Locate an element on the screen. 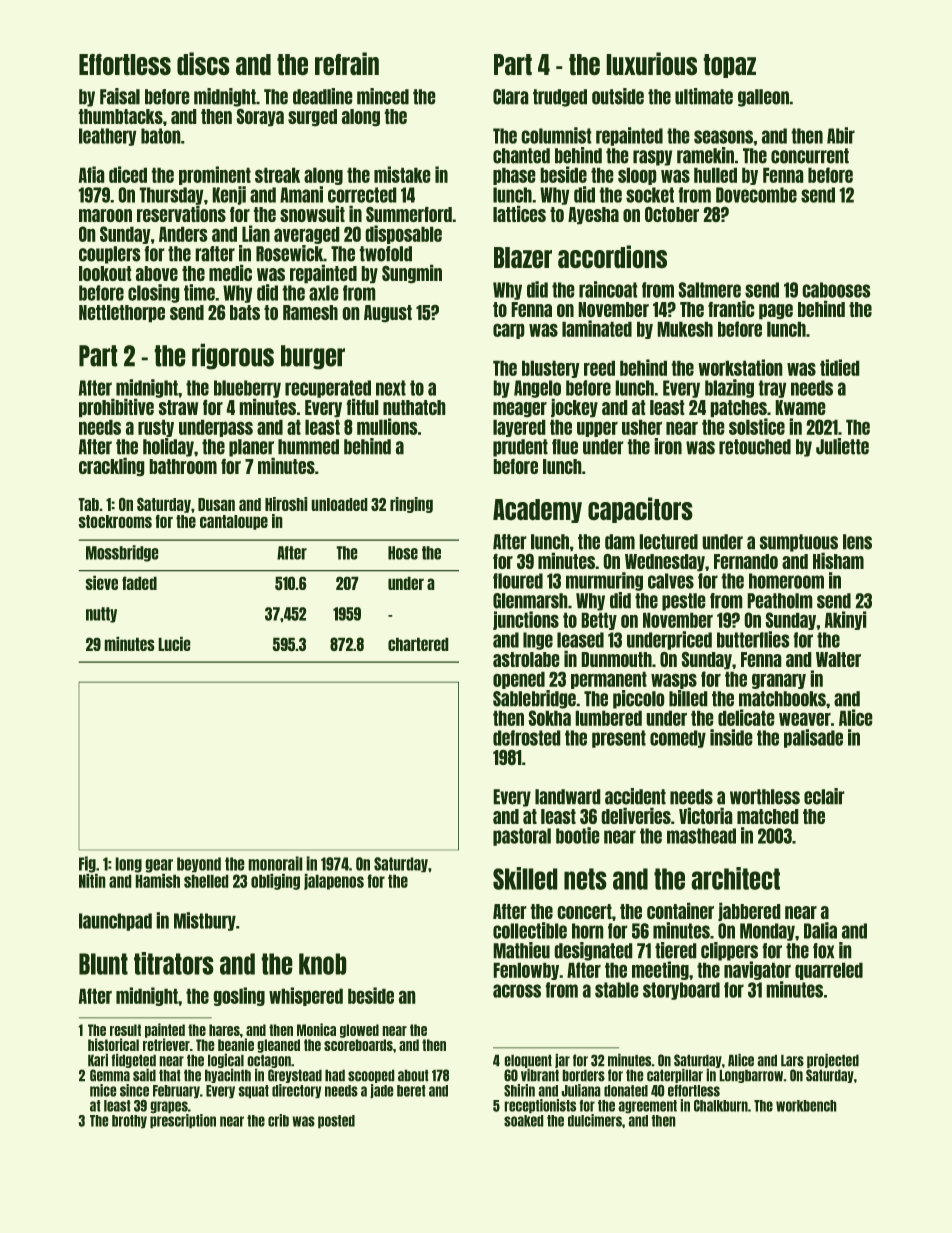  gear is located at coordinates (159, 866).
